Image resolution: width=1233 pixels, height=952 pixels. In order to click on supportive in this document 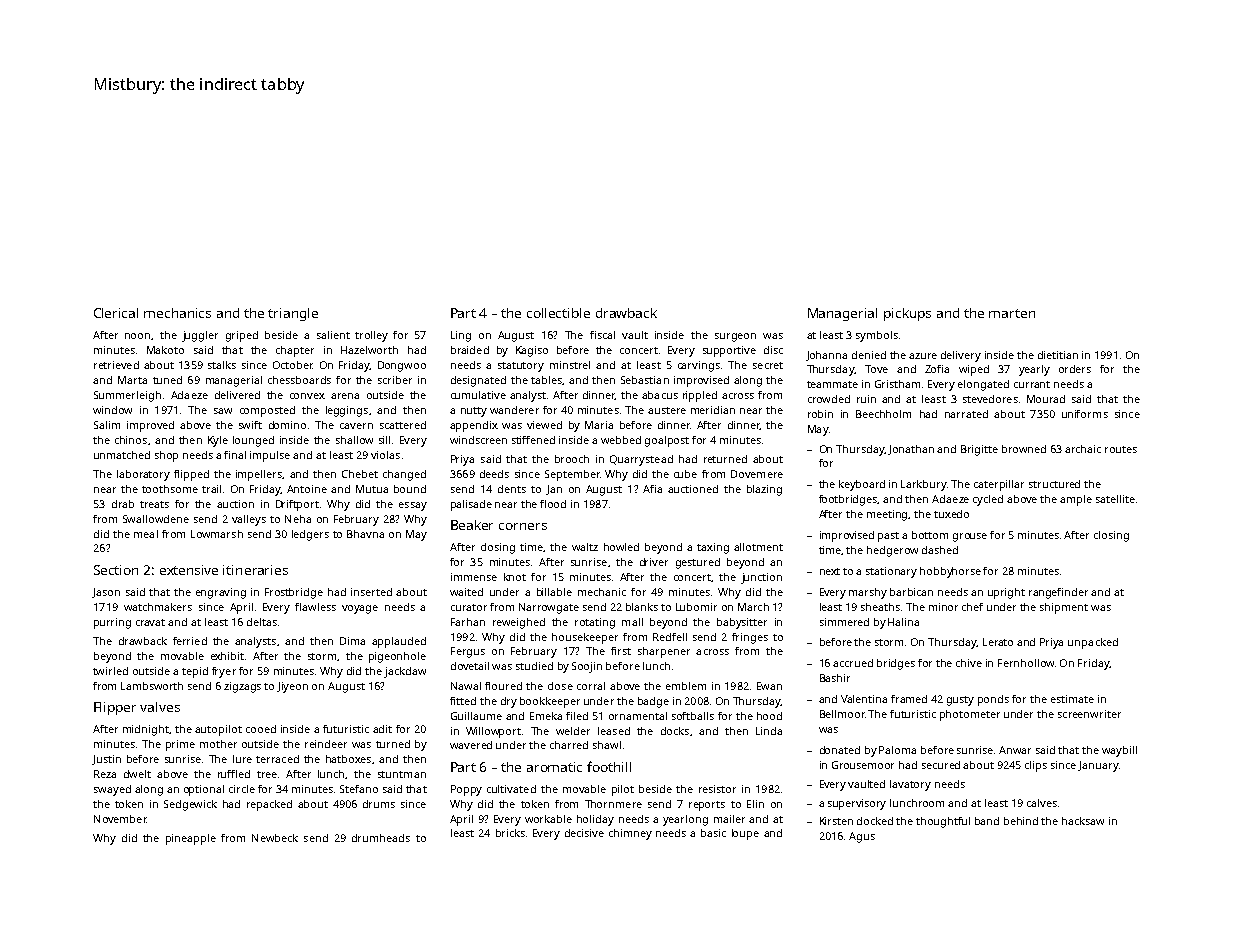, I will do `click(729, 351)`.
